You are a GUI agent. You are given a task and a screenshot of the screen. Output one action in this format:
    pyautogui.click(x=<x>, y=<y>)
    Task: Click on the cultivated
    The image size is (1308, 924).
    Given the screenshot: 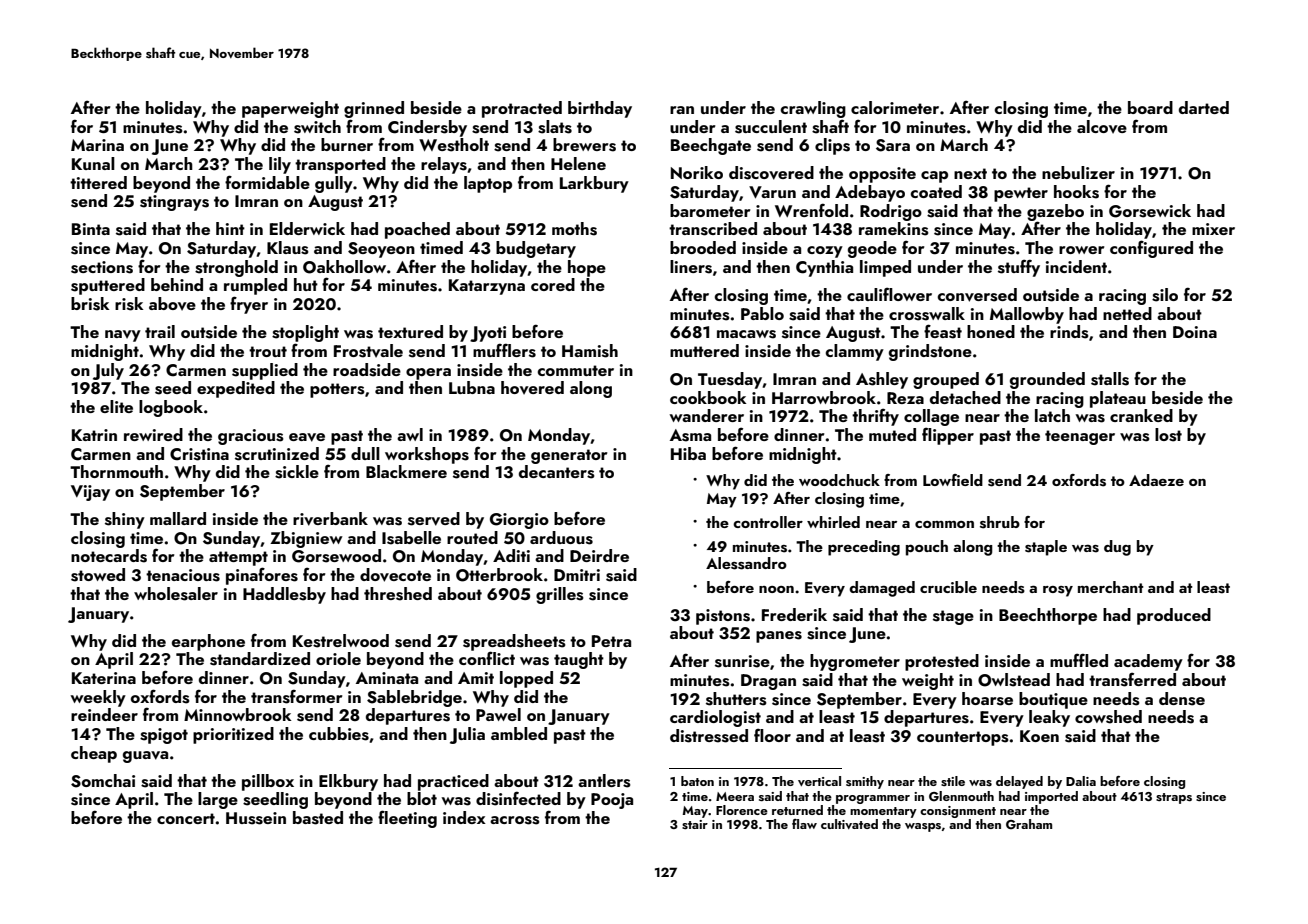 What is the action you would take?
    pyautogui.click(x=849, y=824)
